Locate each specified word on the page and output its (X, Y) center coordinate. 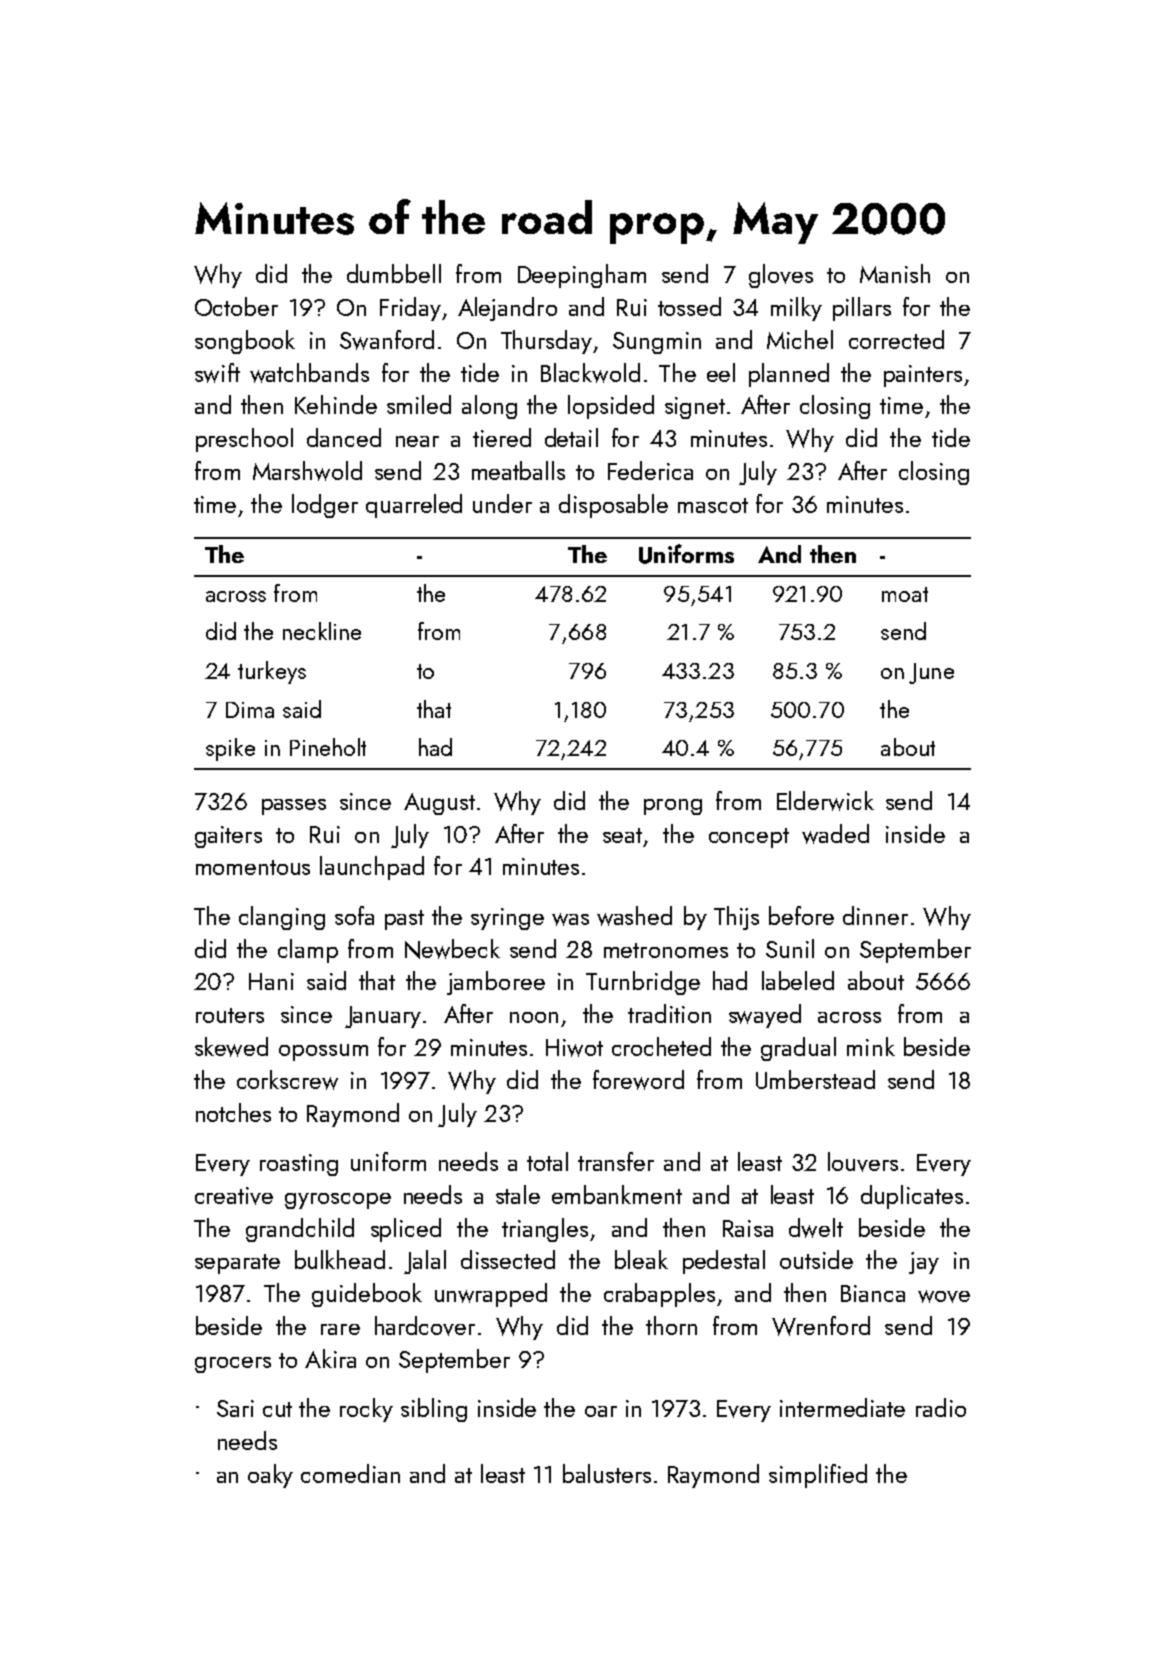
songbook (245, 342)
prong (673, 807)
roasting (299, 1165)
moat (905, 594)
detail (571, 437)
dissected (508, 1259)
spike (230, 749)
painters (923, 376)
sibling (434, 1410)
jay (924, 1263)
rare (340, 1329)
